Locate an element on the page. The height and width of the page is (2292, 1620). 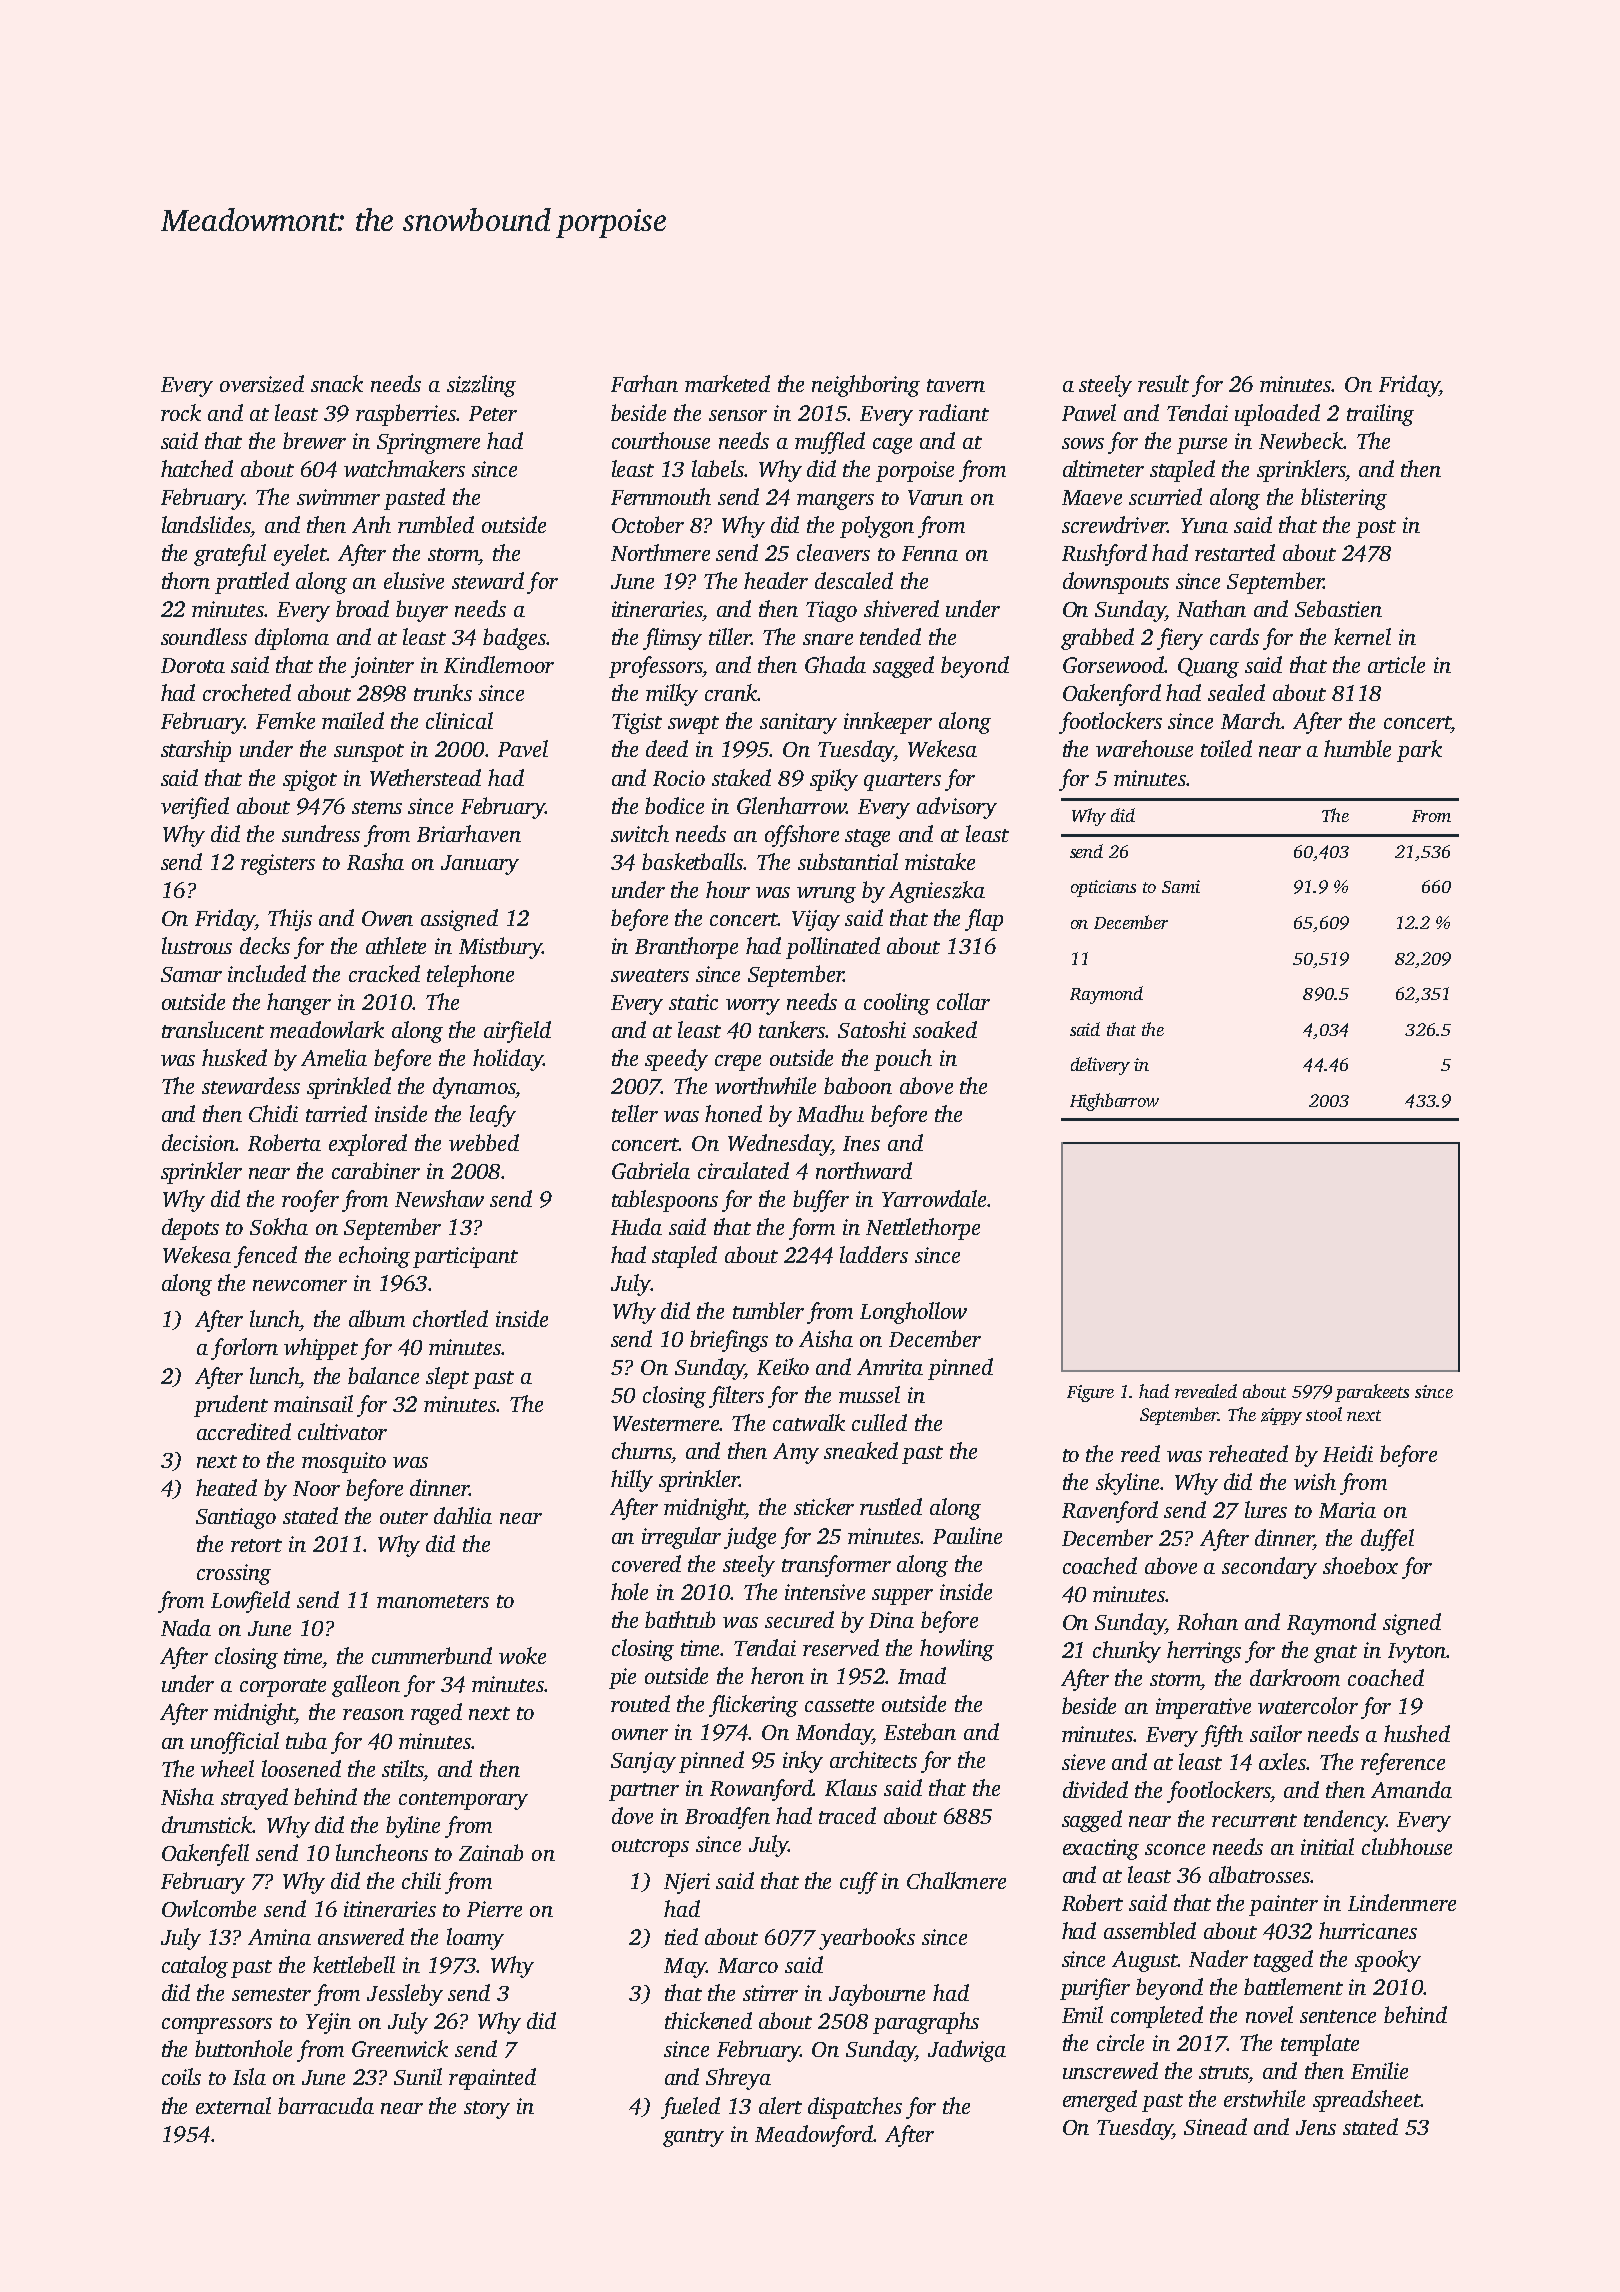
honed is located at coordinates (733, 1113).
